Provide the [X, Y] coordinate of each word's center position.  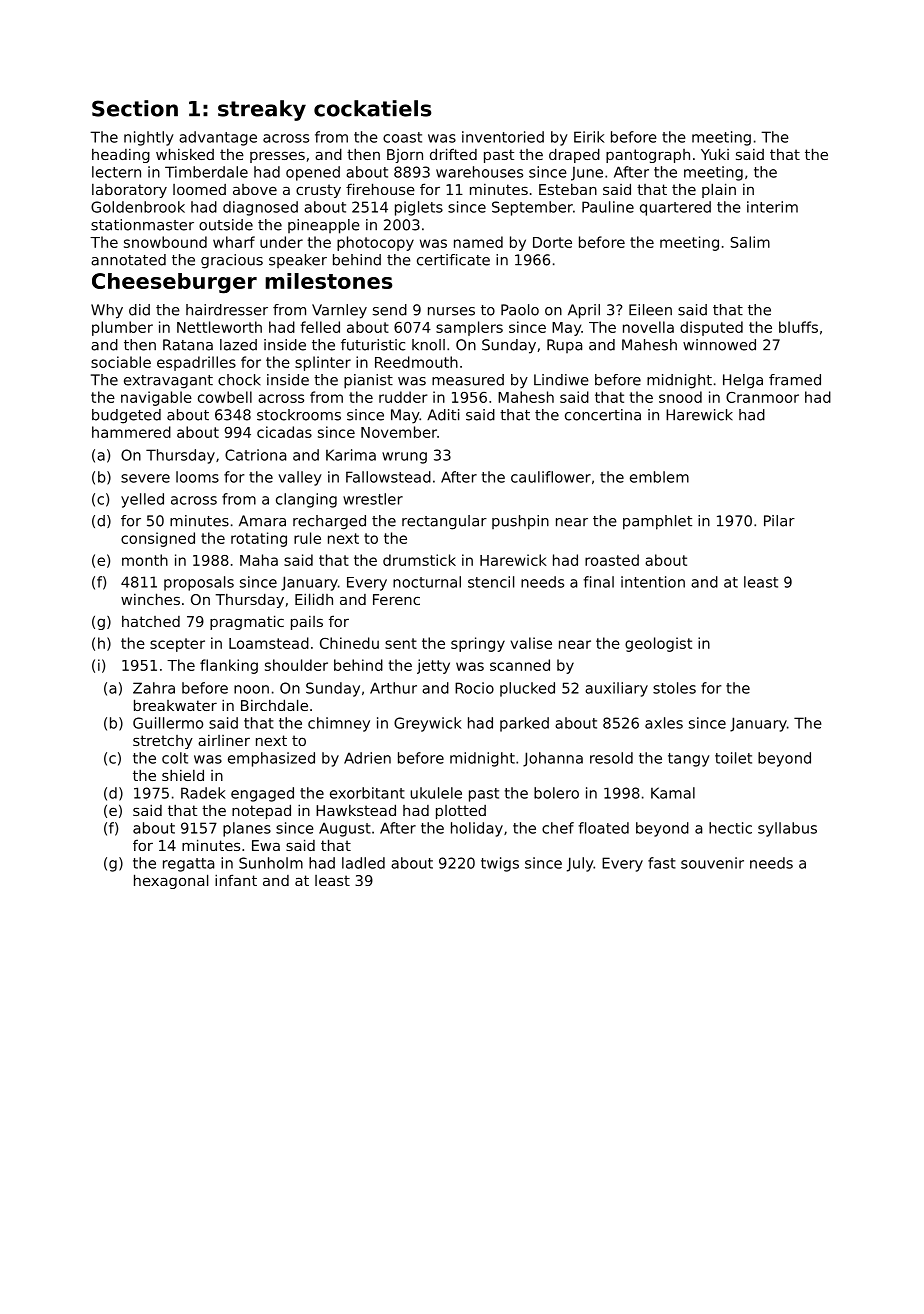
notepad [261, 811]
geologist [658, 644]
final [599, 582]
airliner [224, 740]
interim [772, 207]
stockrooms [299, 415]
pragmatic [247, 622]
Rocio [474, 688]
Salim [750, 242]
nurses [451, 311]
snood [680, 397]
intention [653, 582]
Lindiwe [561, 380]
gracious [232, 261]
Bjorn [405, 156]
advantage [218, 138]
